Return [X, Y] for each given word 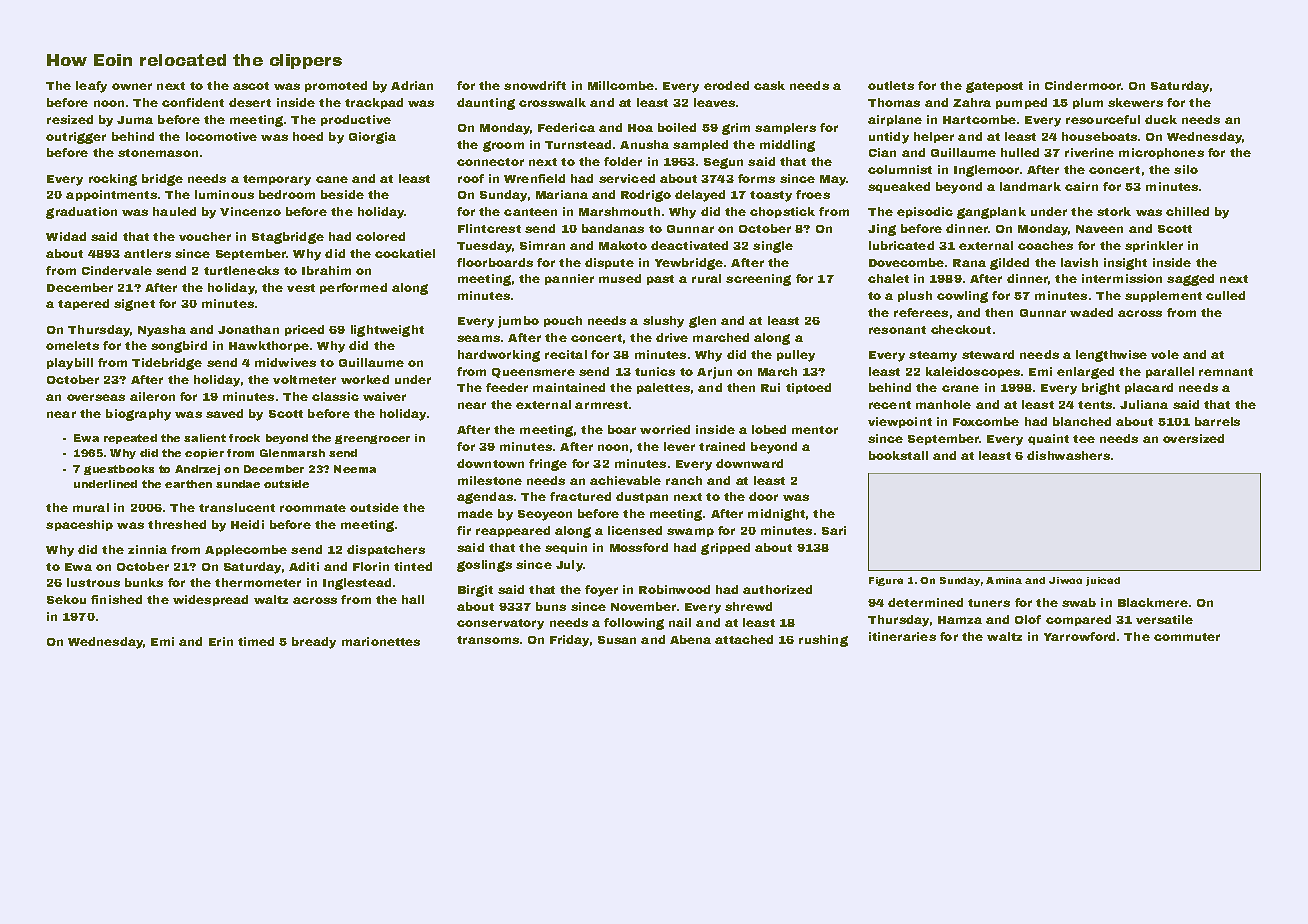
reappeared [513, 531]
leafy [91, 87]
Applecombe [246, 550]
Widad [66, 236]
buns [551, 606]
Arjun [714, 373]
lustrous [93, 582]
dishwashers [1068, 455]
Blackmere [1153, 602]
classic [335, 396]
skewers [1135, 102]
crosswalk [552, 102]
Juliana [1144, 404]
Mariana [562, 194]
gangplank [991, 213]
